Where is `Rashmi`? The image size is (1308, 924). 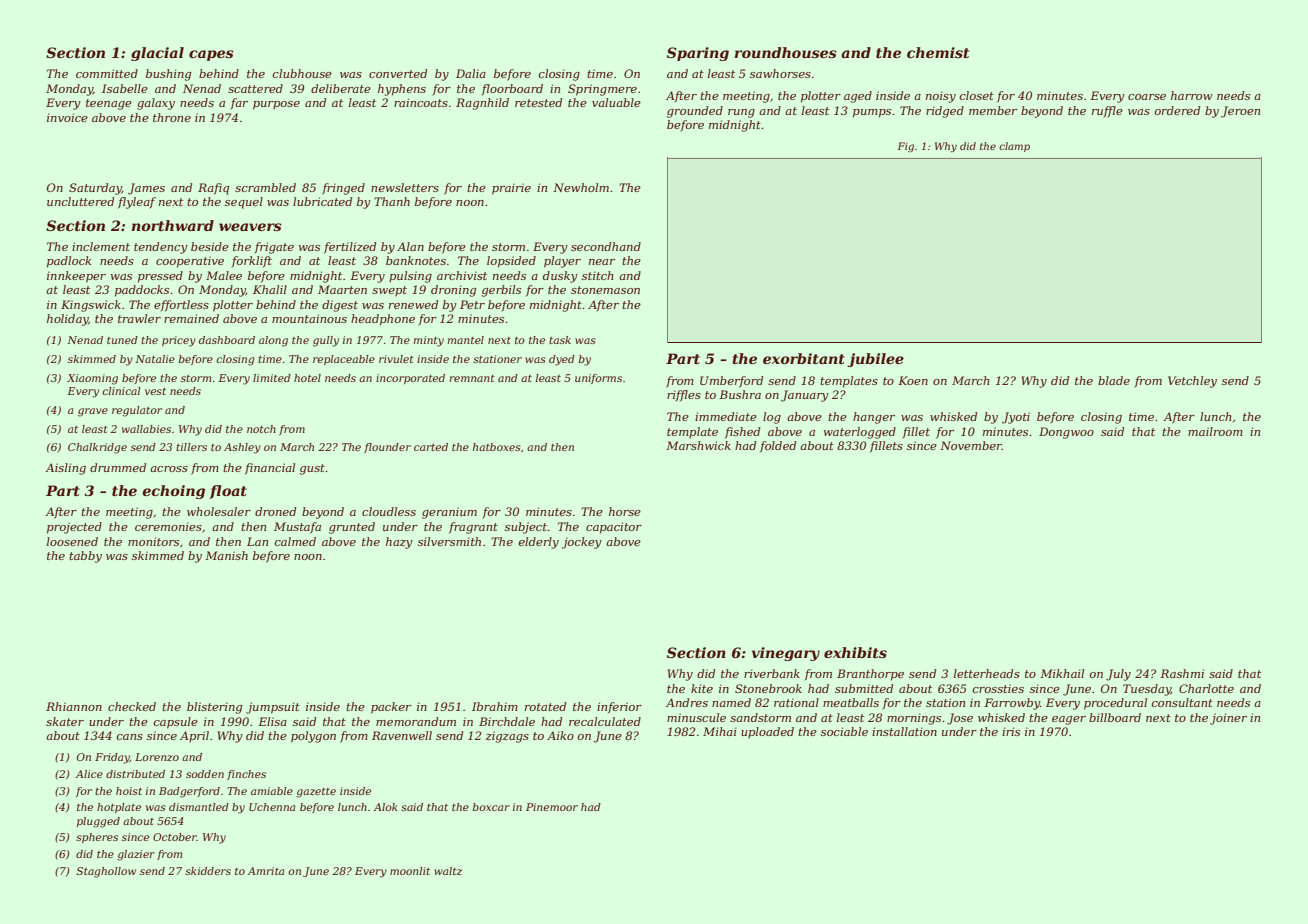 Rashmi is located at coordinates (1182, 673).
